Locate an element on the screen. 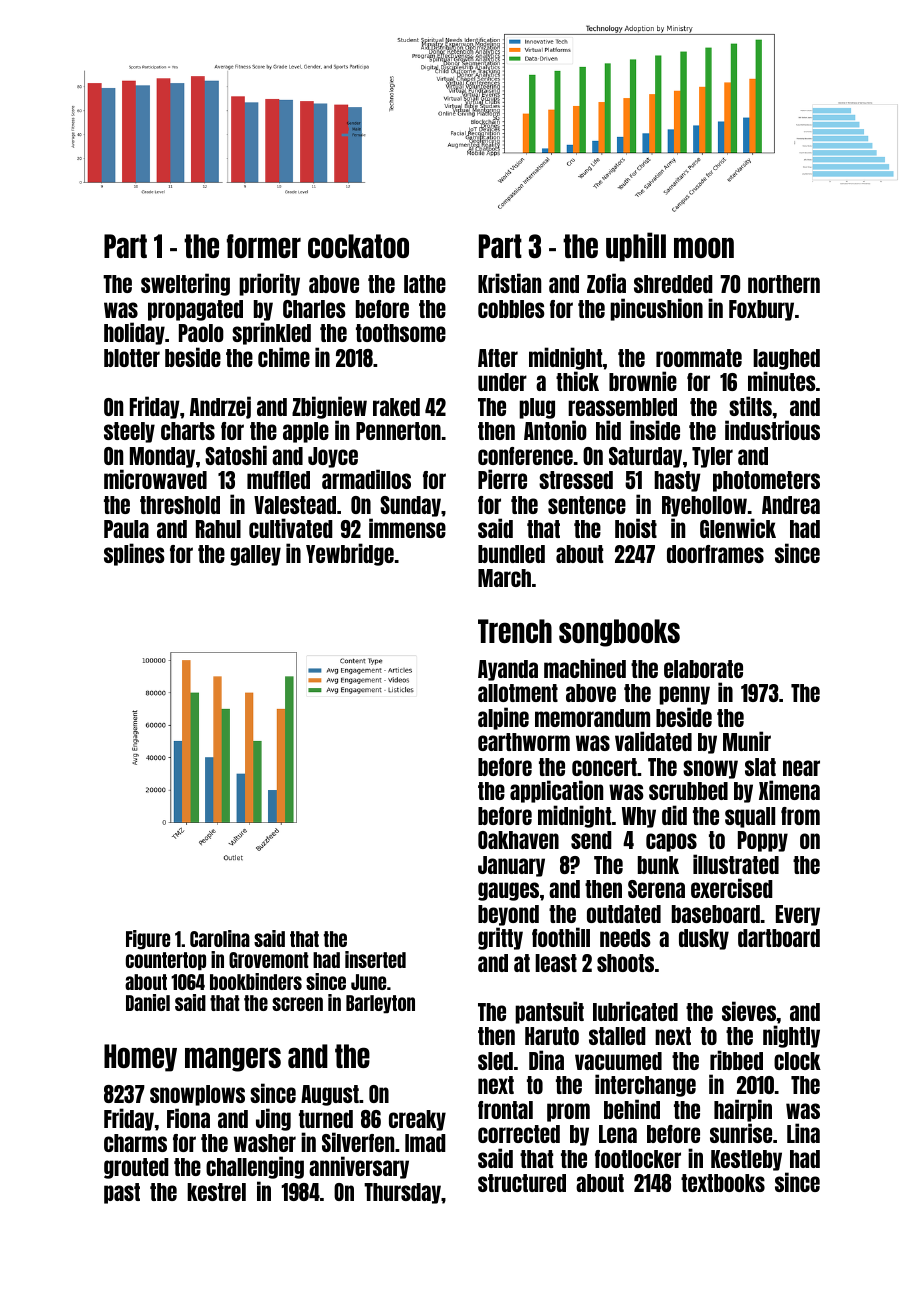  turned is located at coordinates (326, 1119).
